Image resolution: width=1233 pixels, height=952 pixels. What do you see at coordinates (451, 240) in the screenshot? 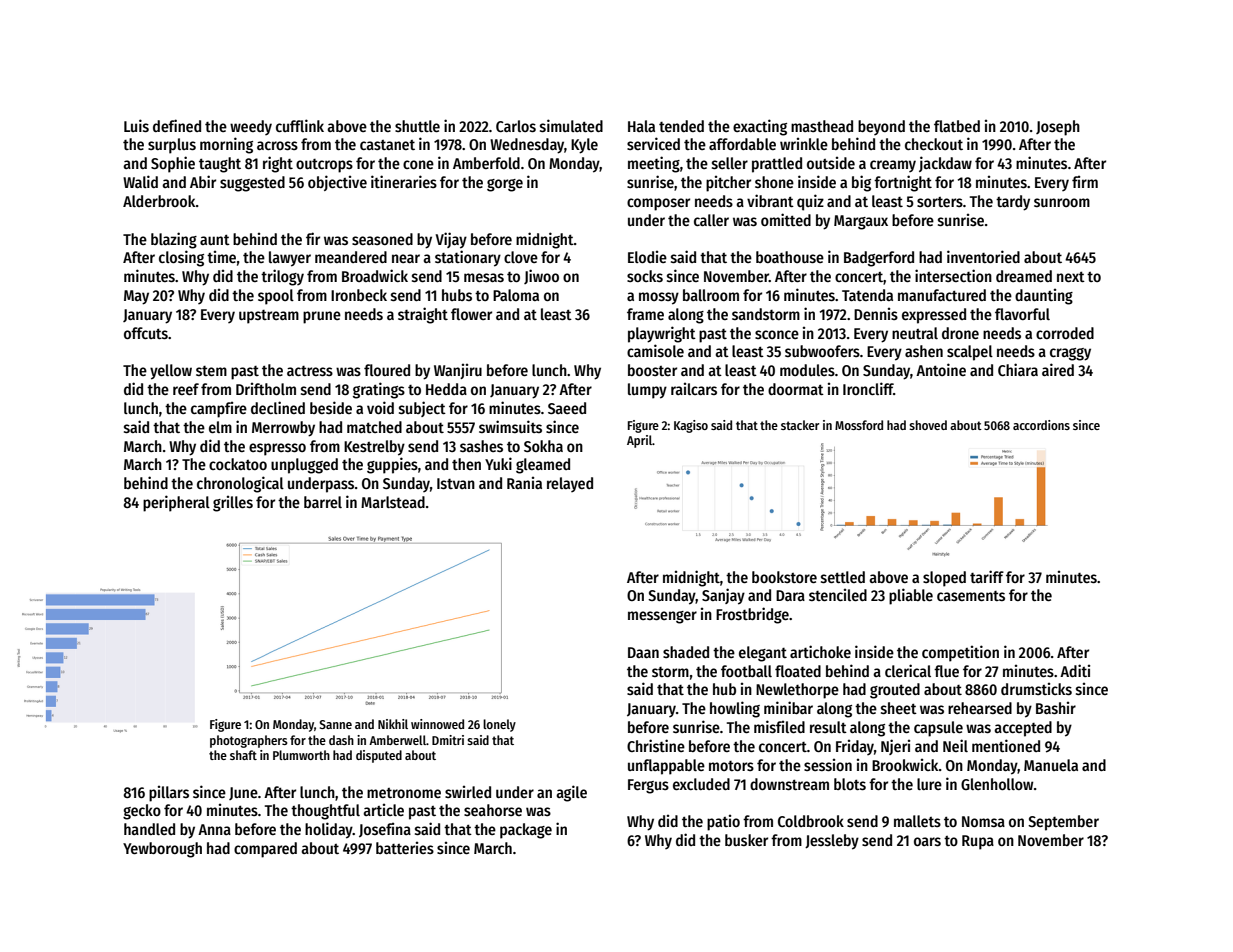
I see `Vijay` at bounding box center [451, 240].
